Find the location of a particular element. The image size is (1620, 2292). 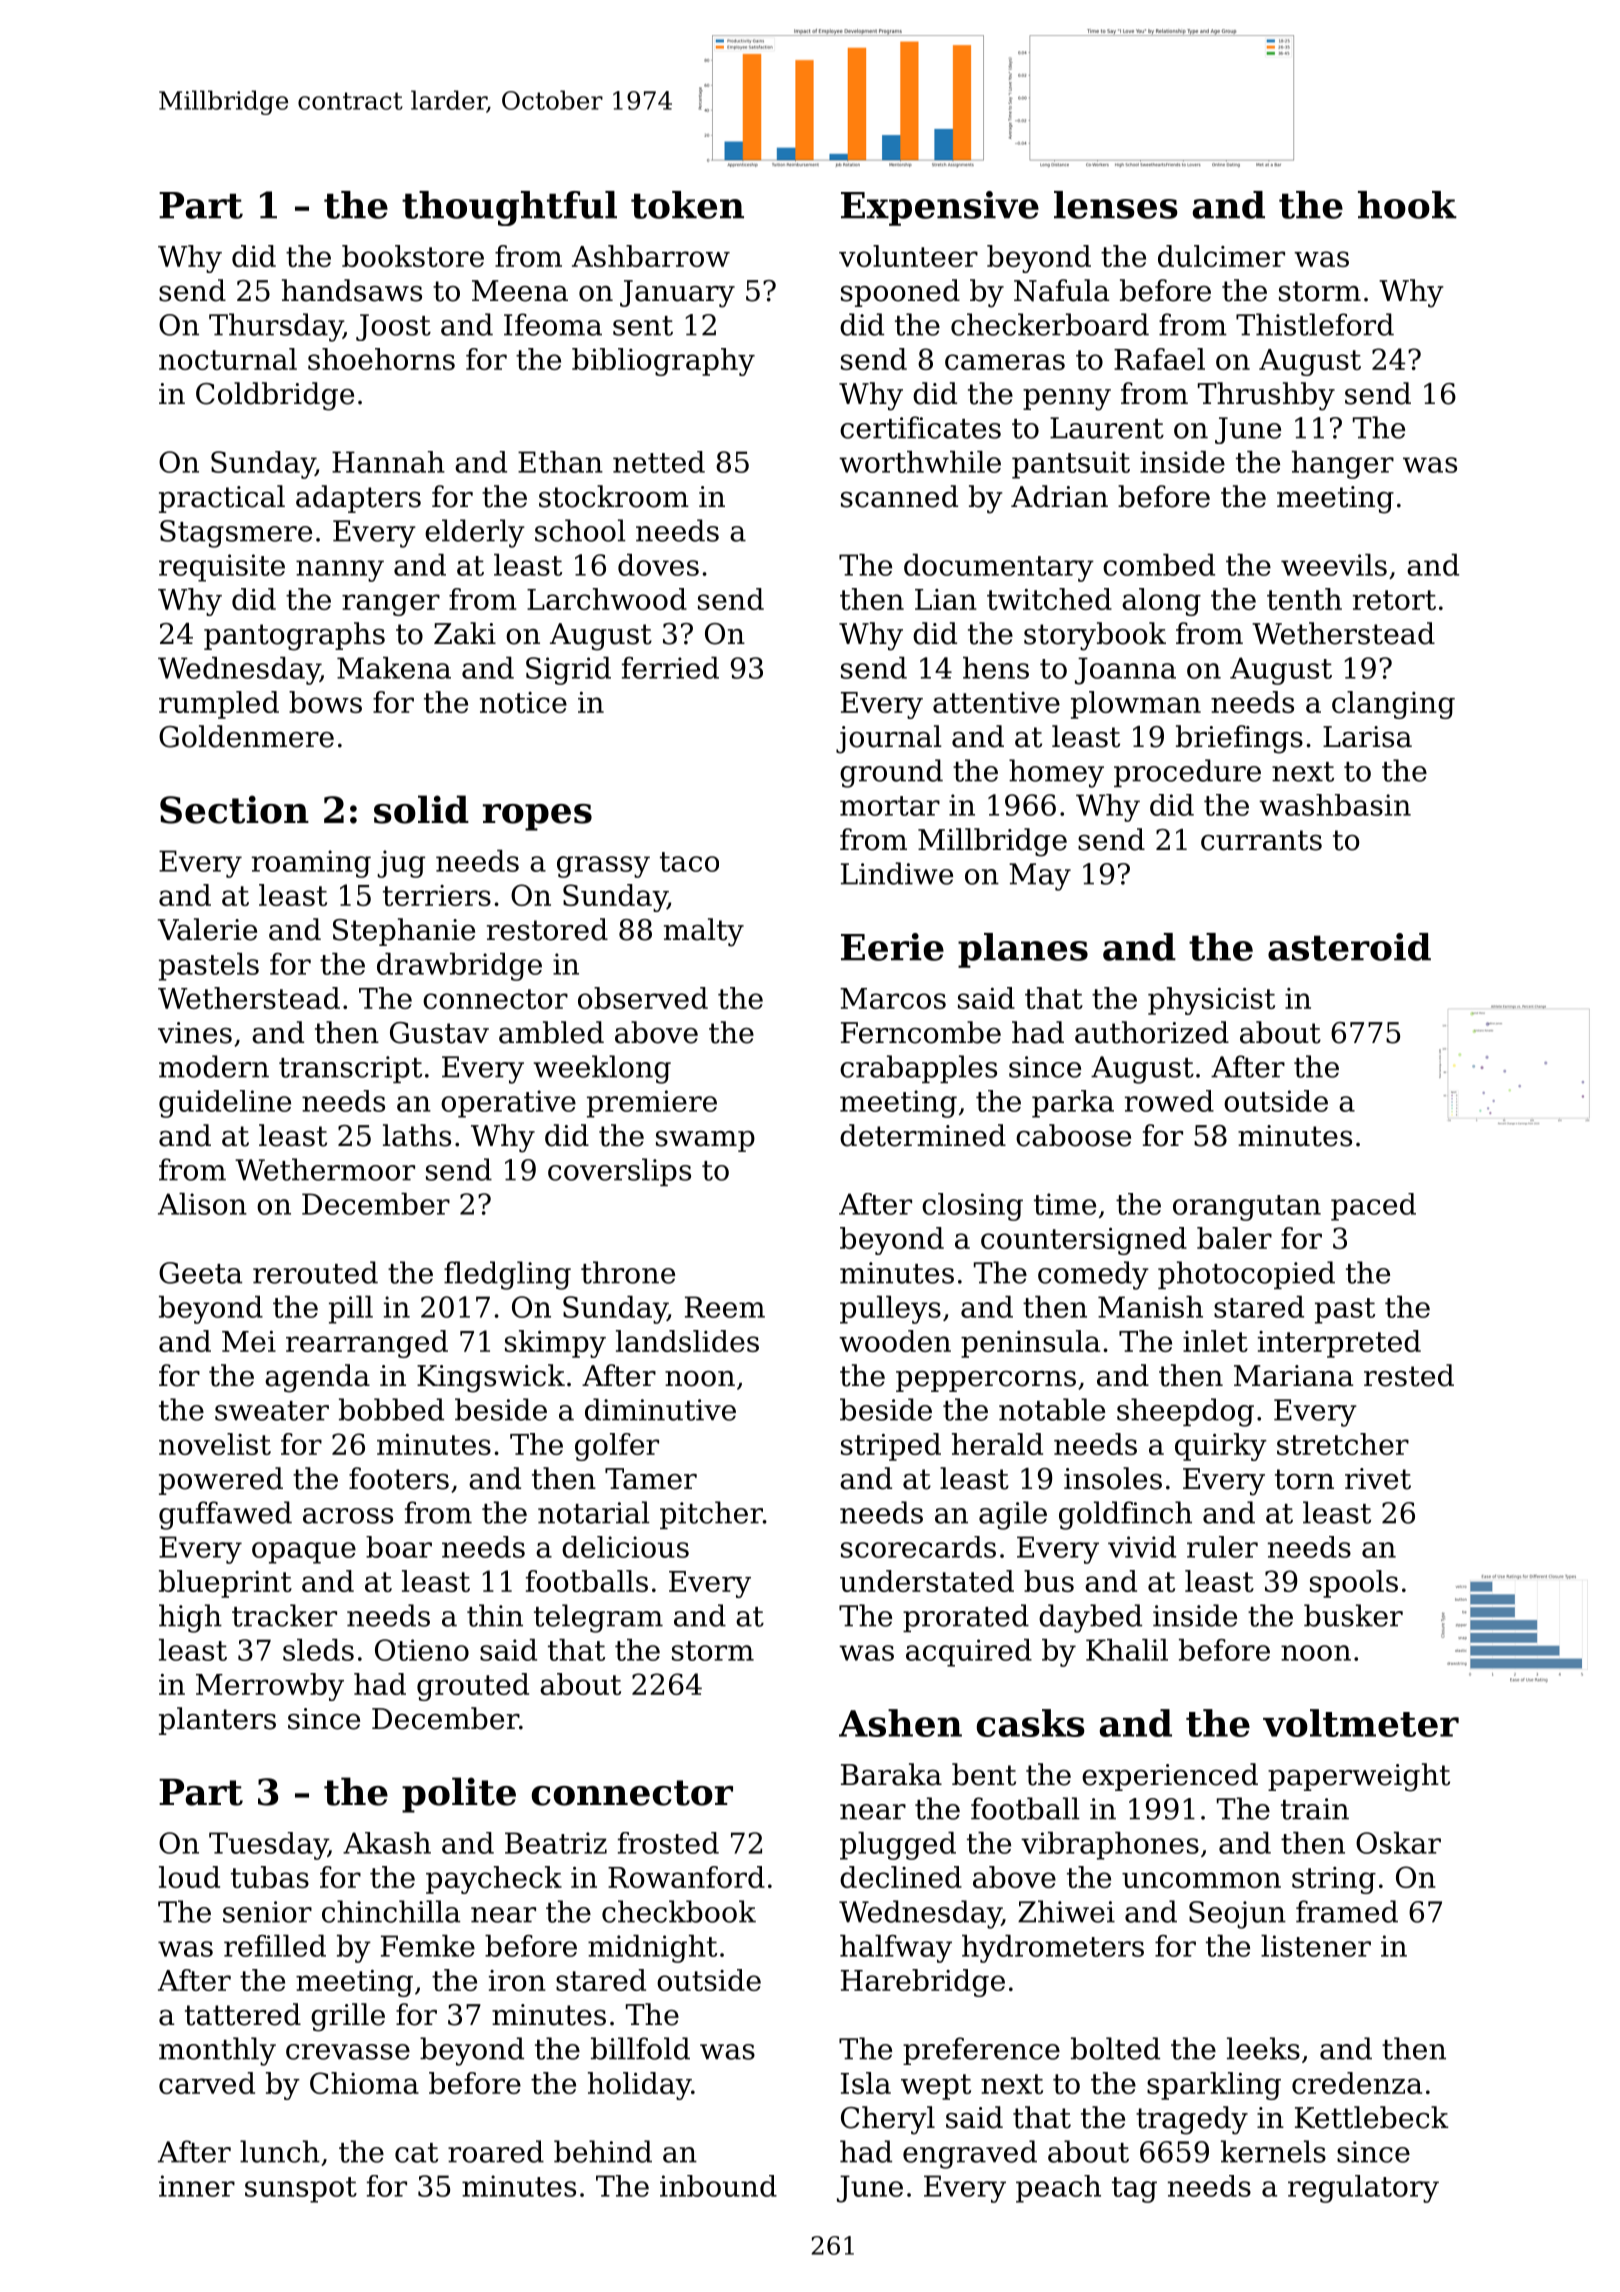

Cheryl is located at coordinates (888, 2120).
